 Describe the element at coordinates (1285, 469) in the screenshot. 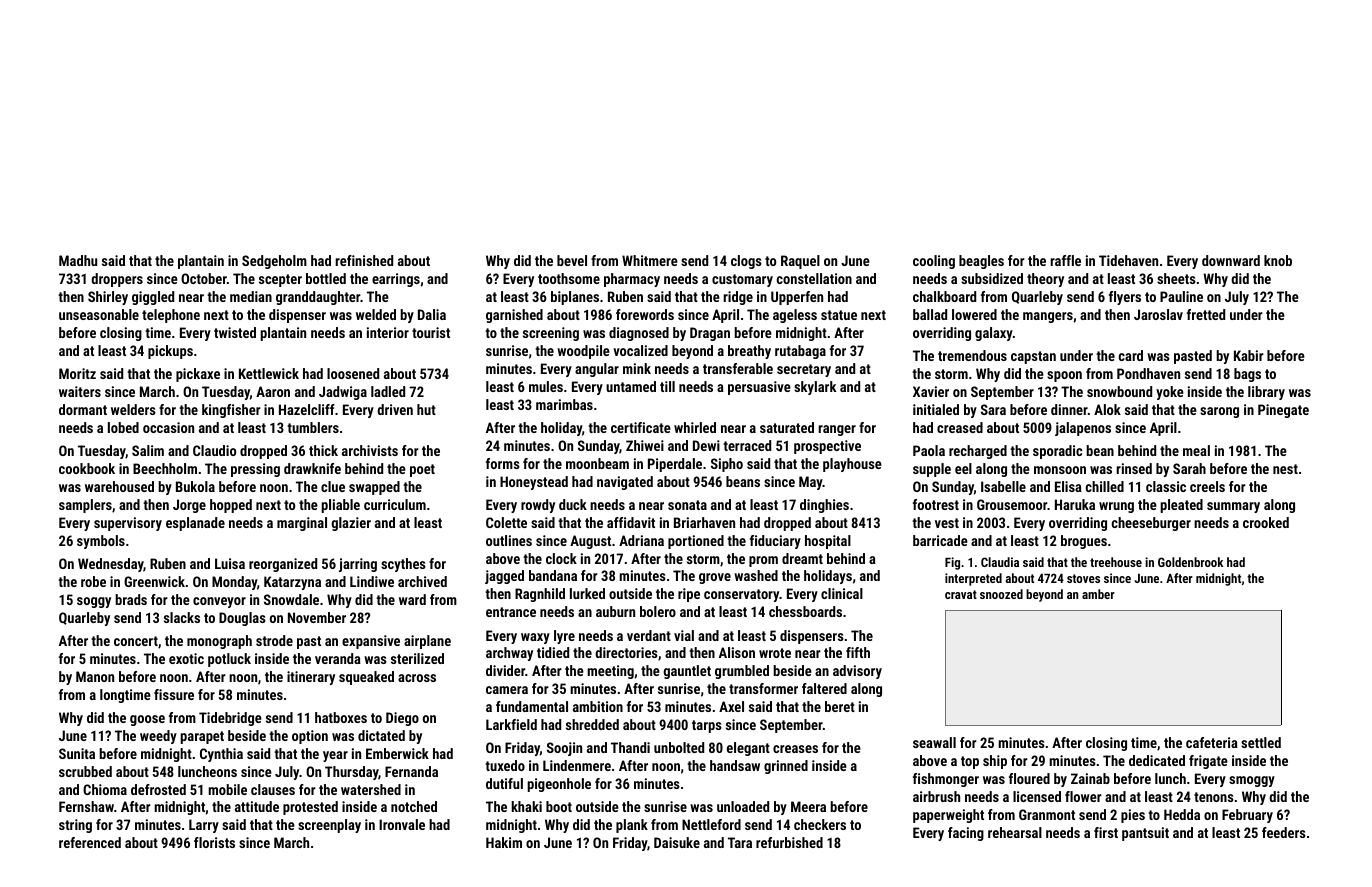

I see `nest` at that location.
